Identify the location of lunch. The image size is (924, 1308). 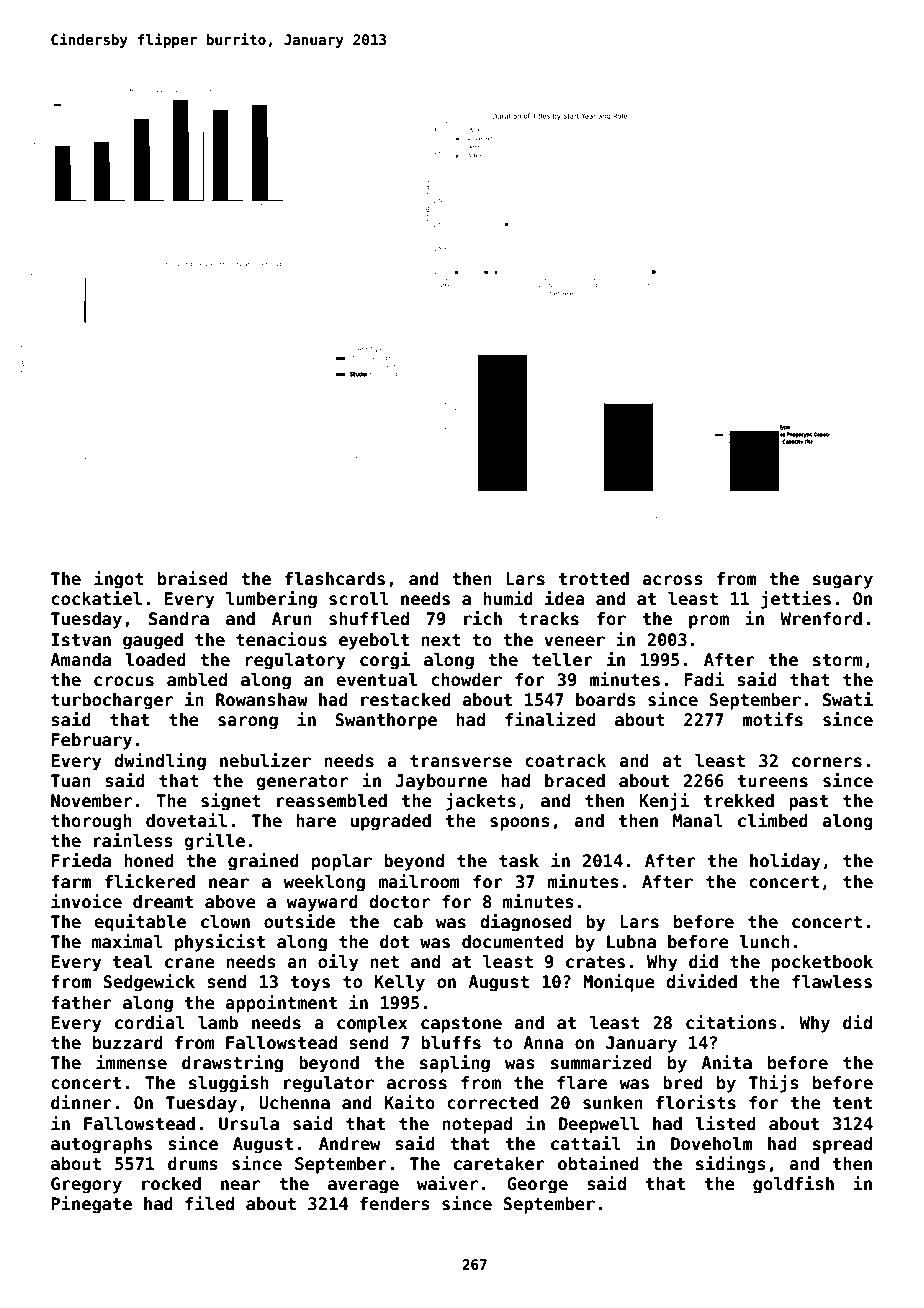
(764, 942).
